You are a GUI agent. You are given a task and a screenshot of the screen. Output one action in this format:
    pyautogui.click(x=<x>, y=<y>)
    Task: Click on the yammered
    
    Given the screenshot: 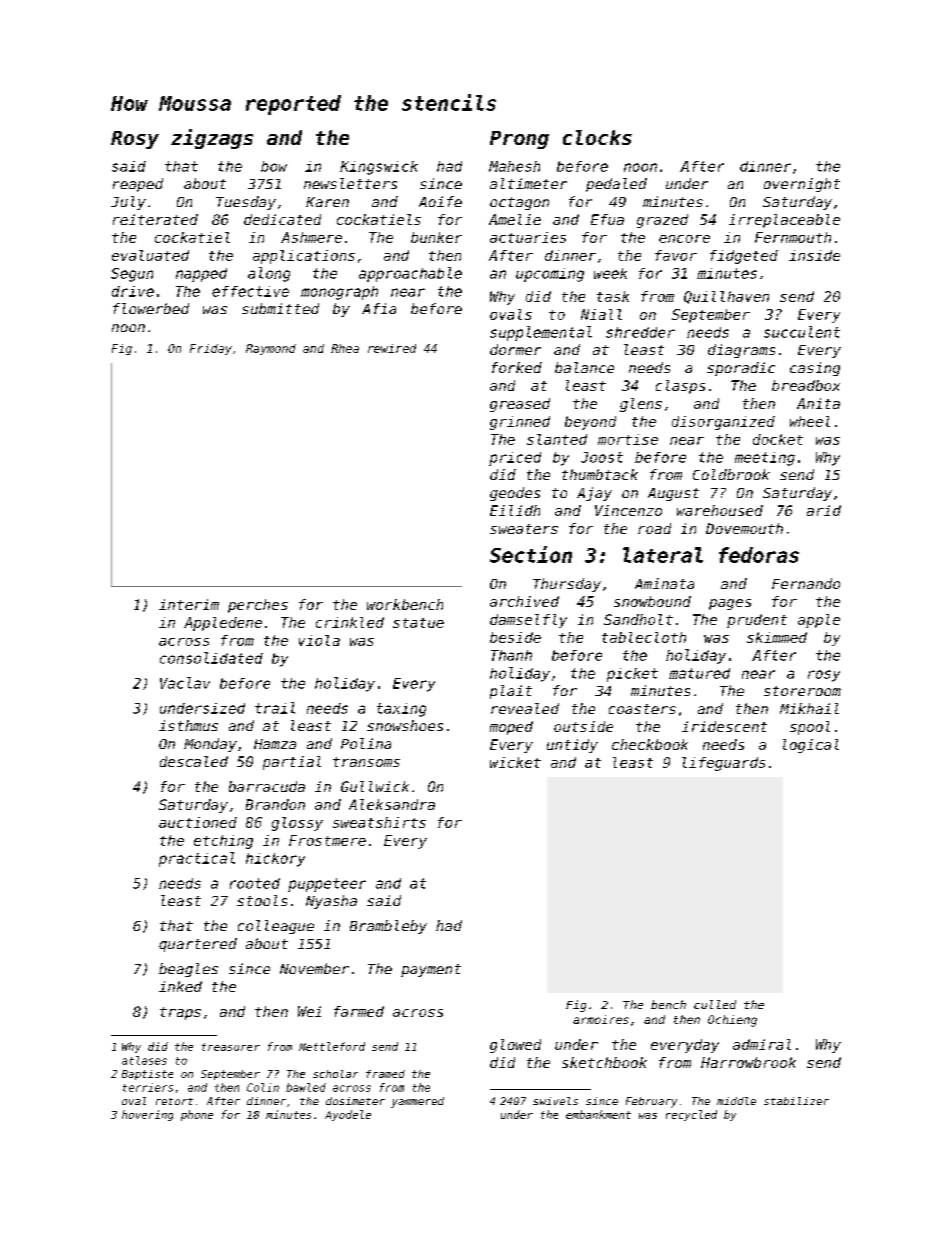 What is the action you would take?
    pyautogui.click(x=417, y=1102)
